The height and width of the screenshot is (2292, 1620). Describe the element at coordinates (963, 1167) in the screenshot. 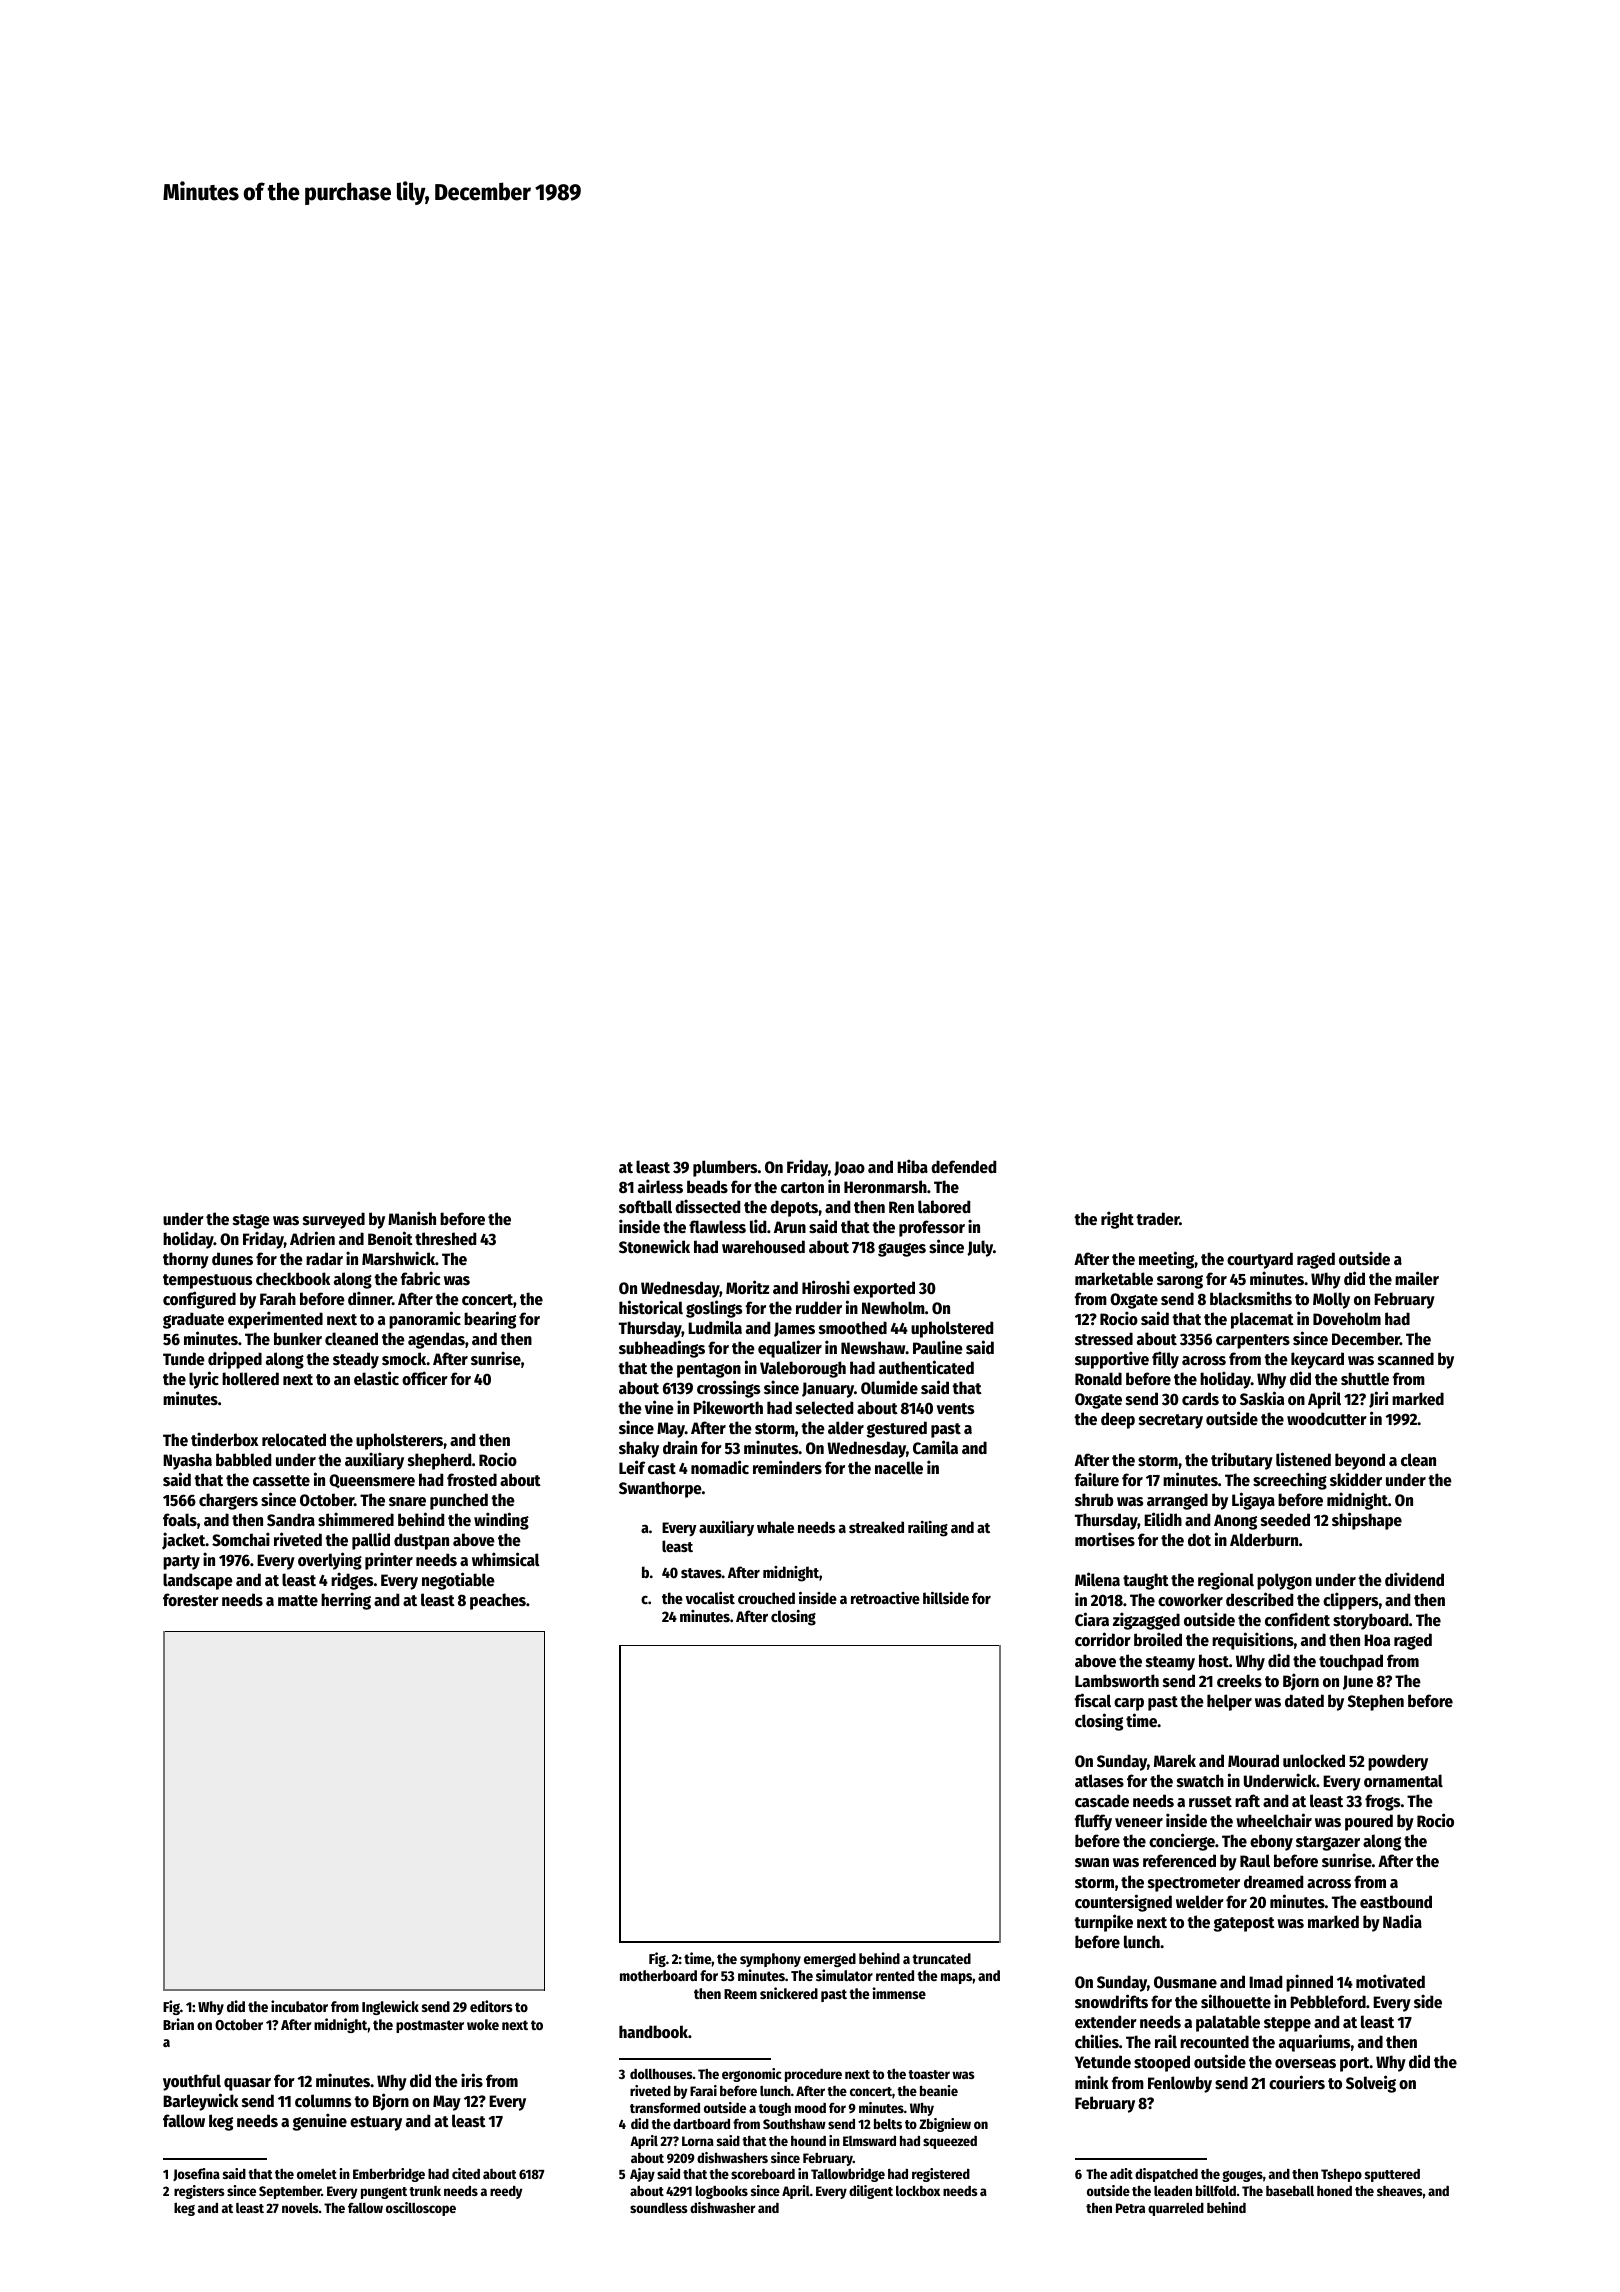

I see `defended` at that location.
